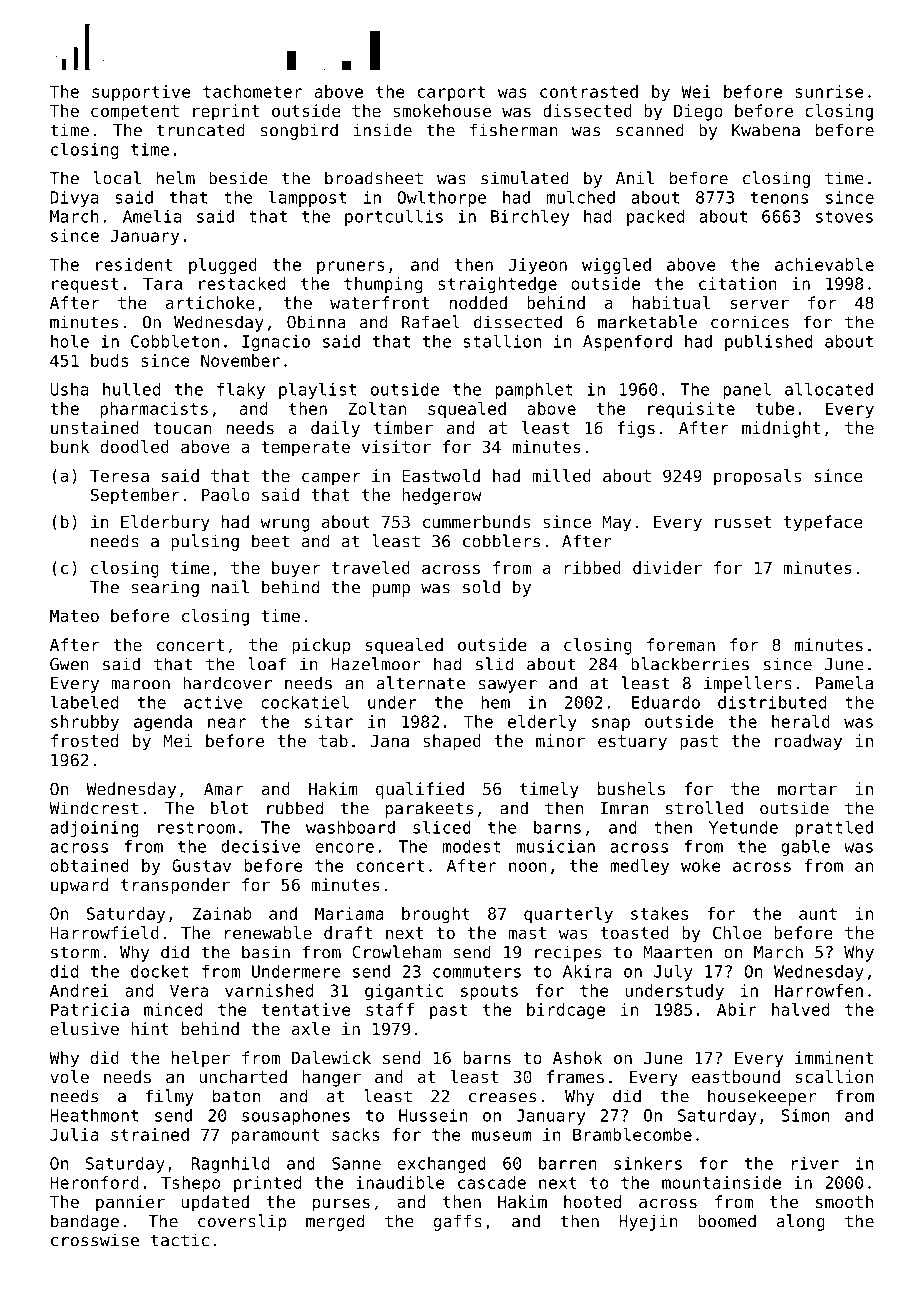  What do you see at coordinates (458, 1222) in the document?
I see `gaffs` at bounding box center [458, 1222].
